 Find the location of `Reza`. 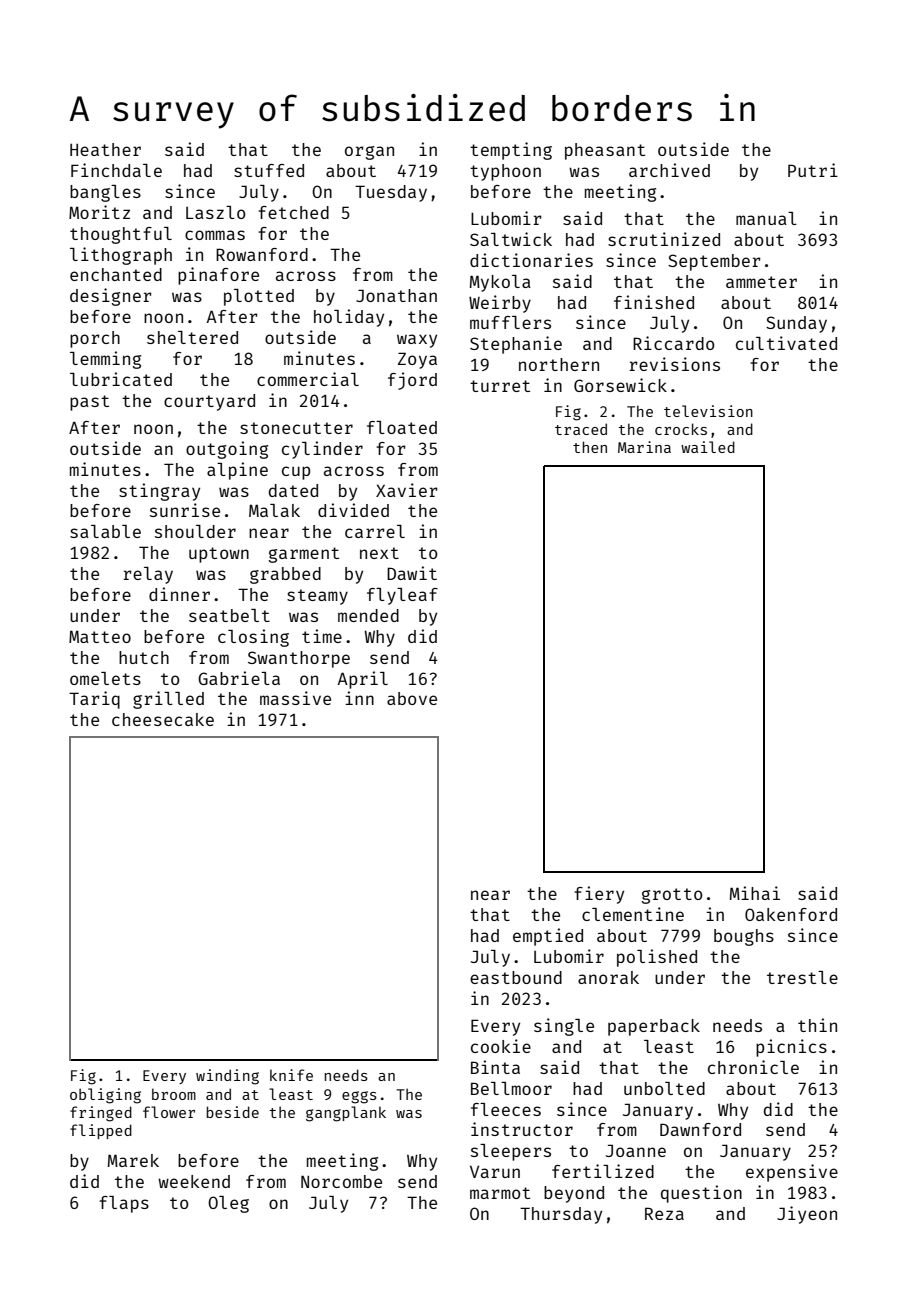

Reza is located at coordinates (664, 1213).
